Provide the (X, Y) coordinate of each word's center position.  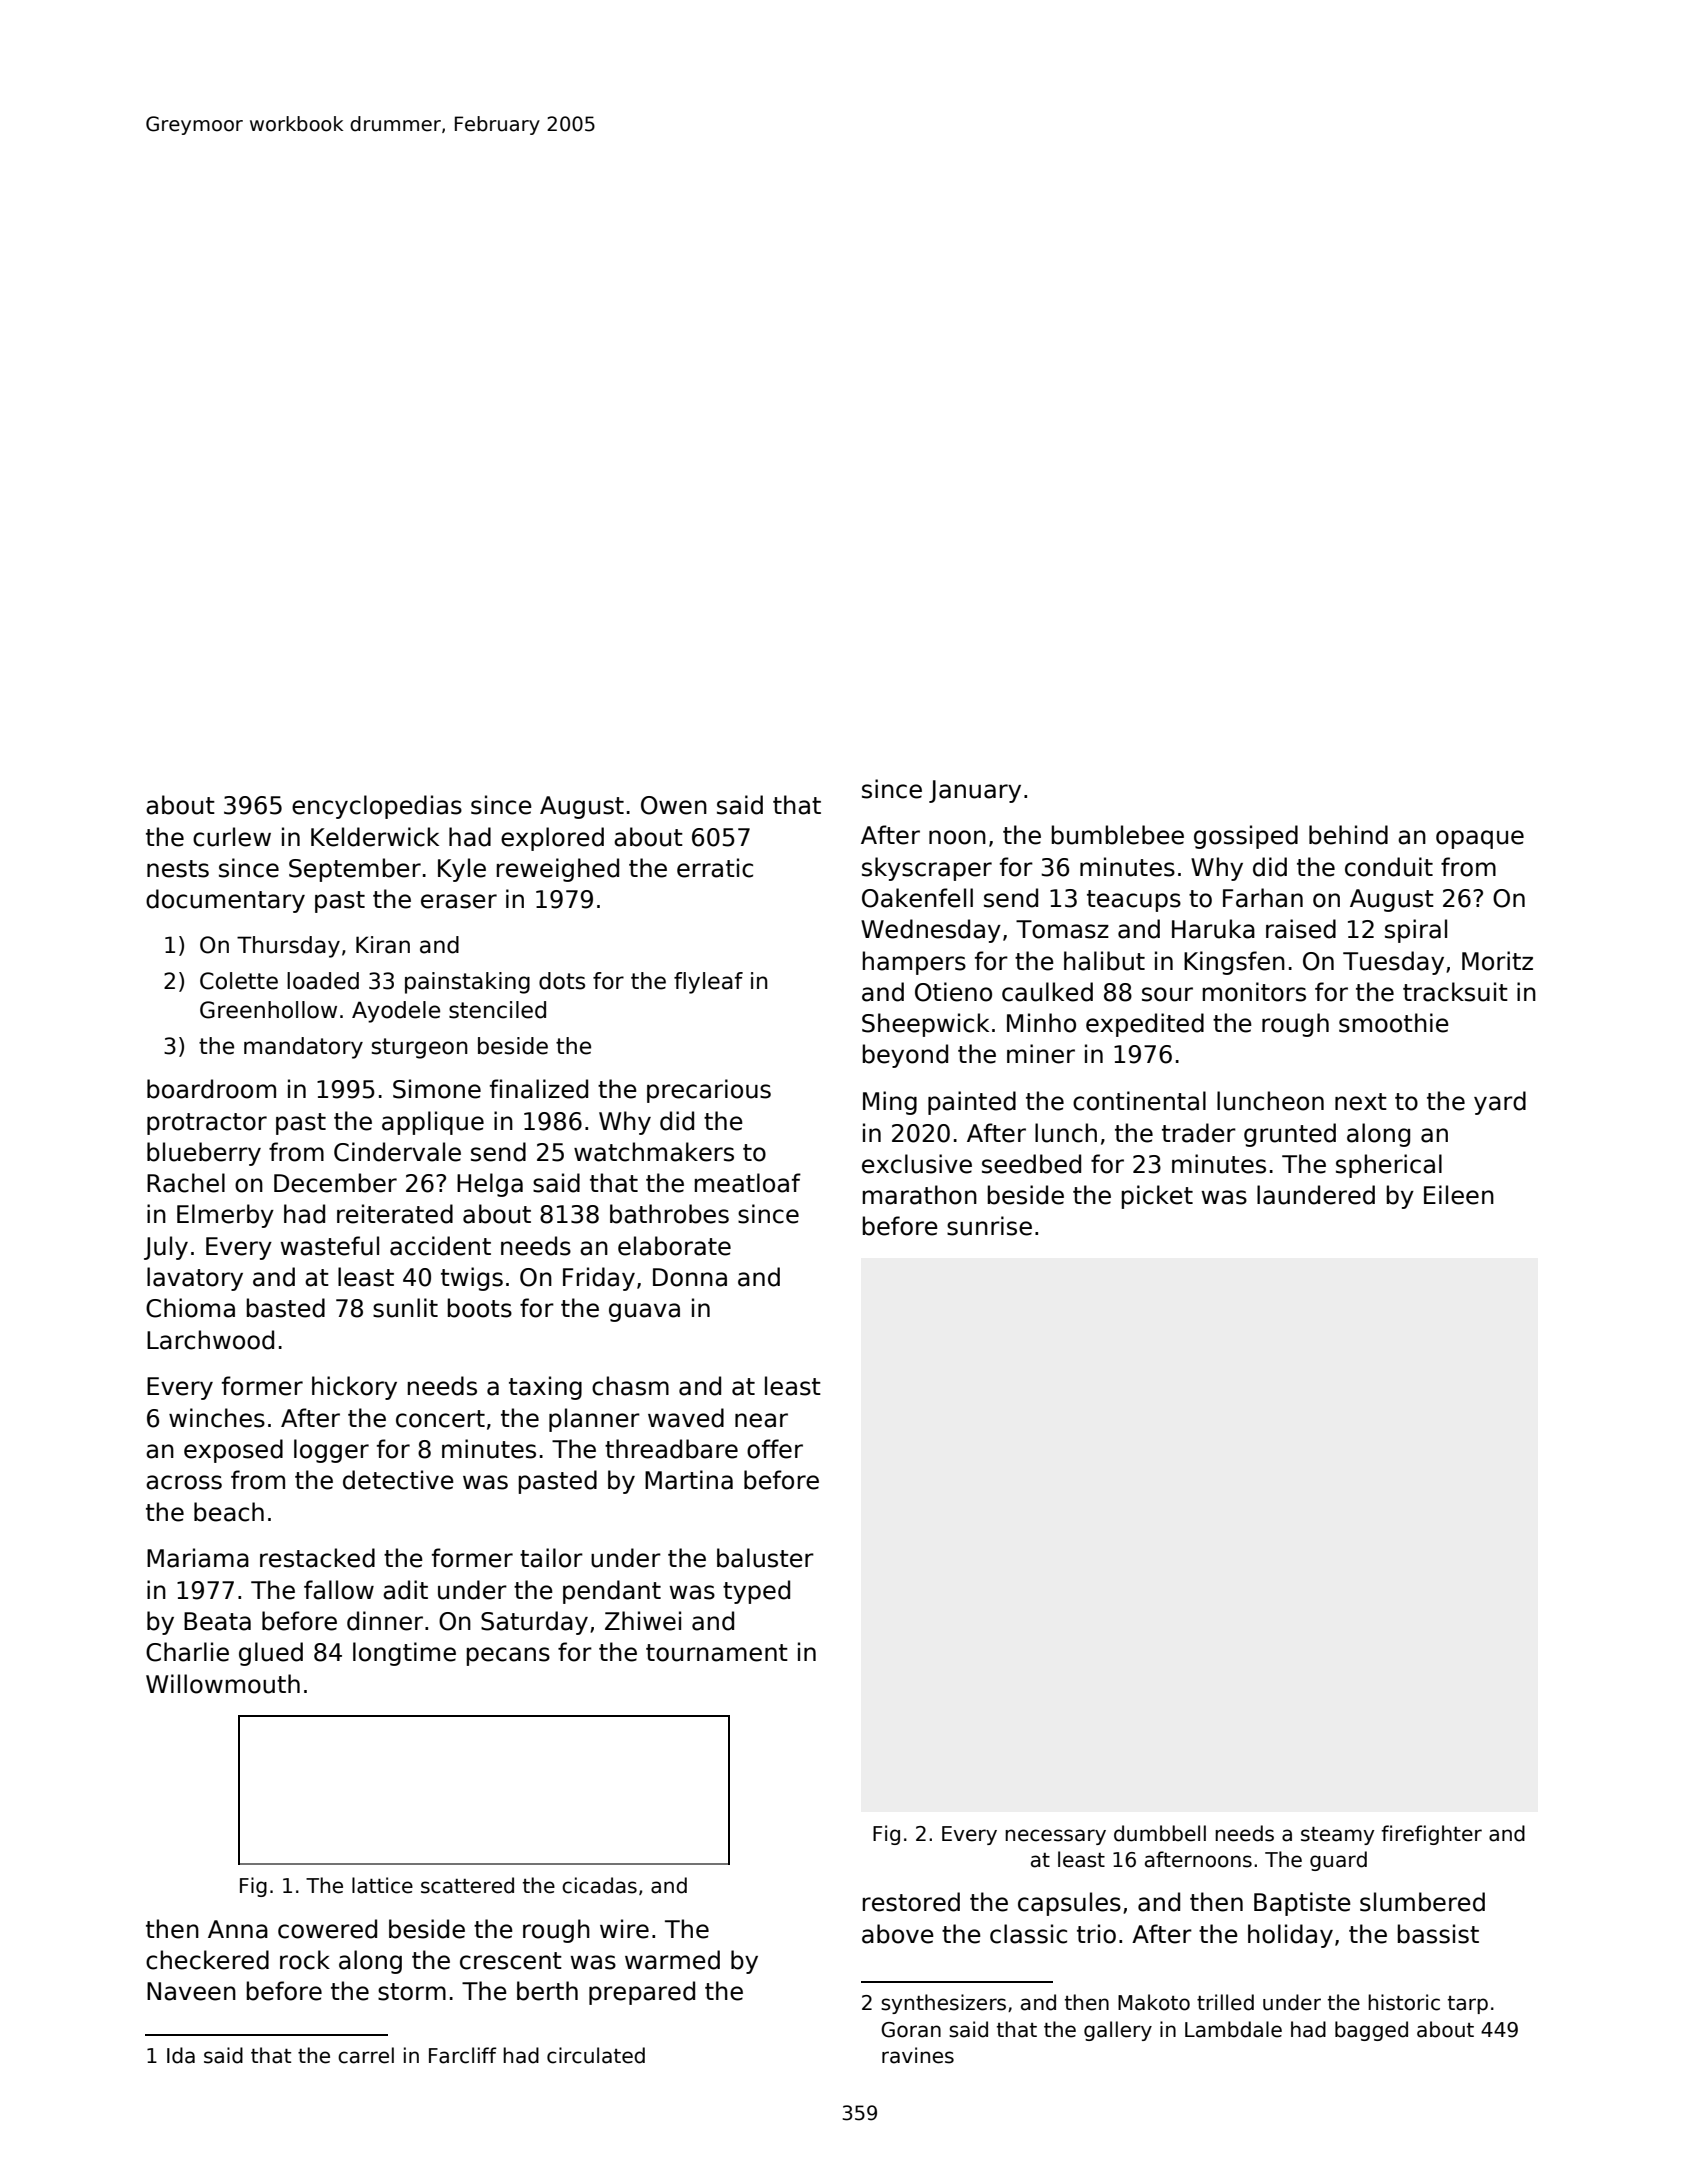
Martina (689, 1480)
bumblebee (1118, 835)
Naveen (191, 1991)
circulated (596, 2055)
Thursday (288, 947)
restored (911, 1902)
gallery (1118, 2031)
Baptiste (1302, 1904)
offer (775, 1449)
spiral (1416, 931)
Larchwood (210, 1340)
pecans (508, 1656)
